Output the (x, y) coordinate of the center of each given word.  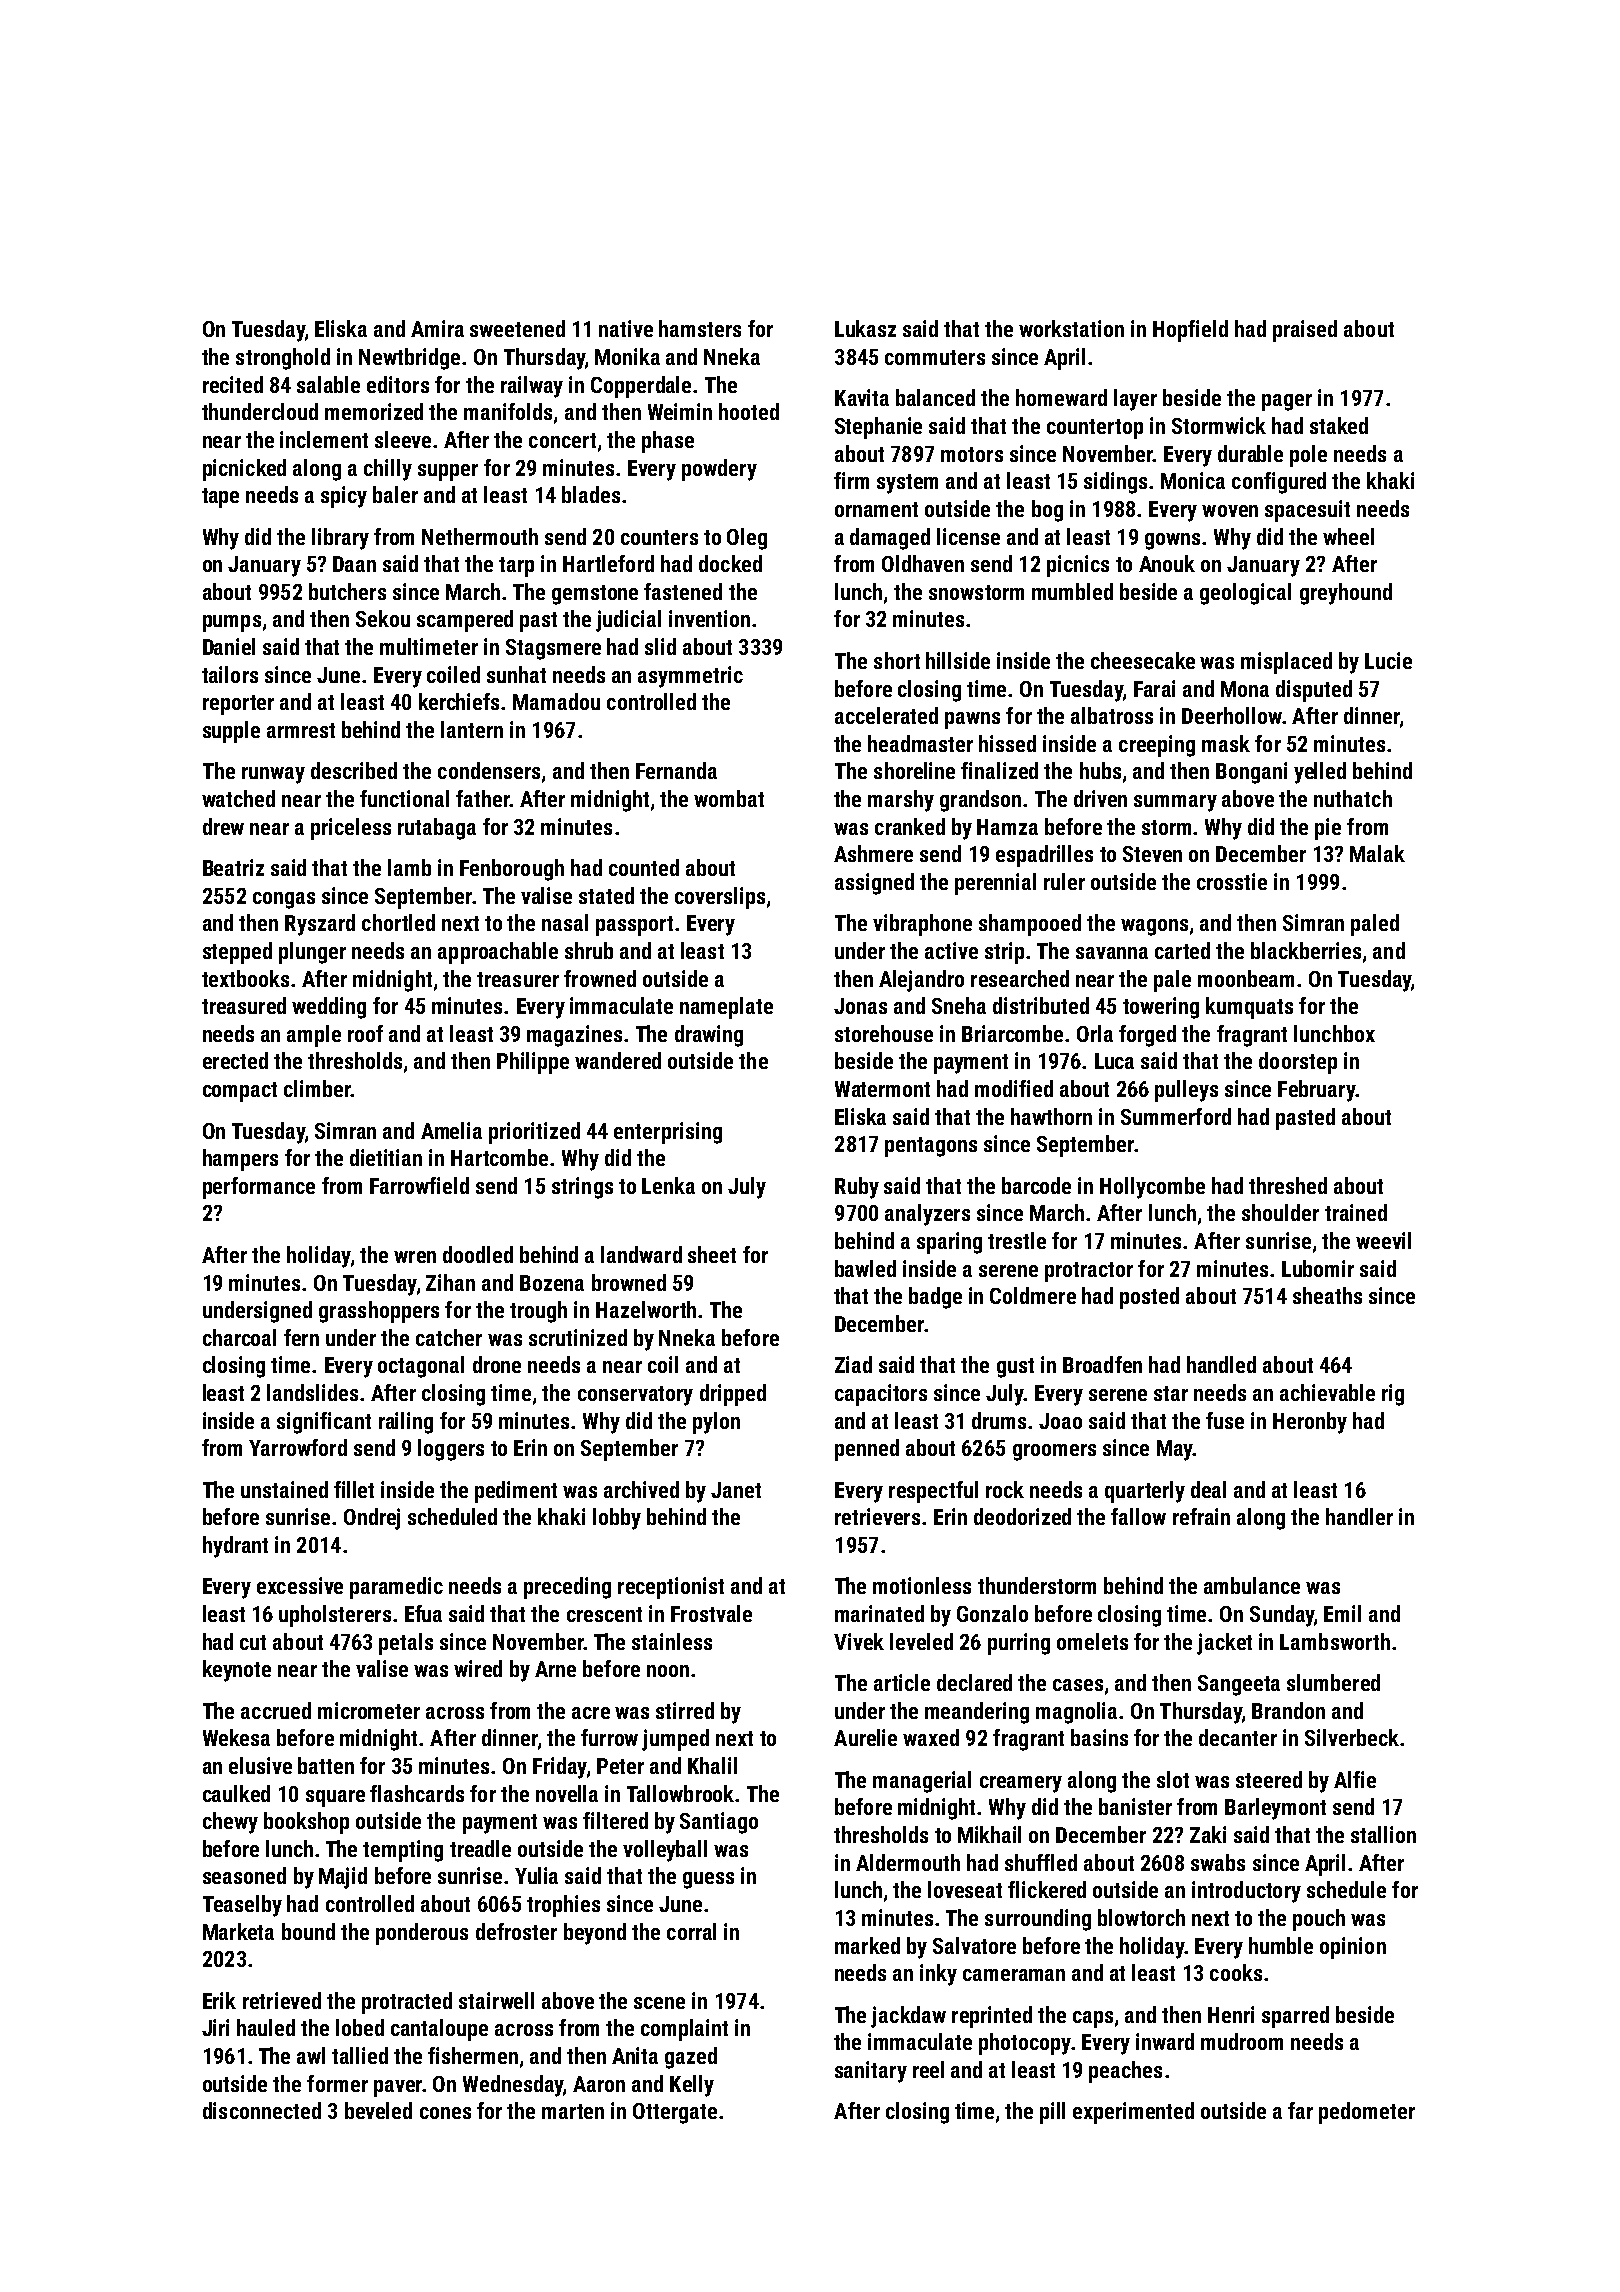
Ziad (853, 1364)
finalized (999, 770)
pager (1287, 402)
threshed (1288, 1185)
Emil (1342, 1613)
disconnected (262, 2110)
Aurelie (865, 1737)
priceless (351, 829)
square (335, 1798)
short (897, 660)
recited (233, 384)
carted (1182, 950)
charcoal (239, 1337)
